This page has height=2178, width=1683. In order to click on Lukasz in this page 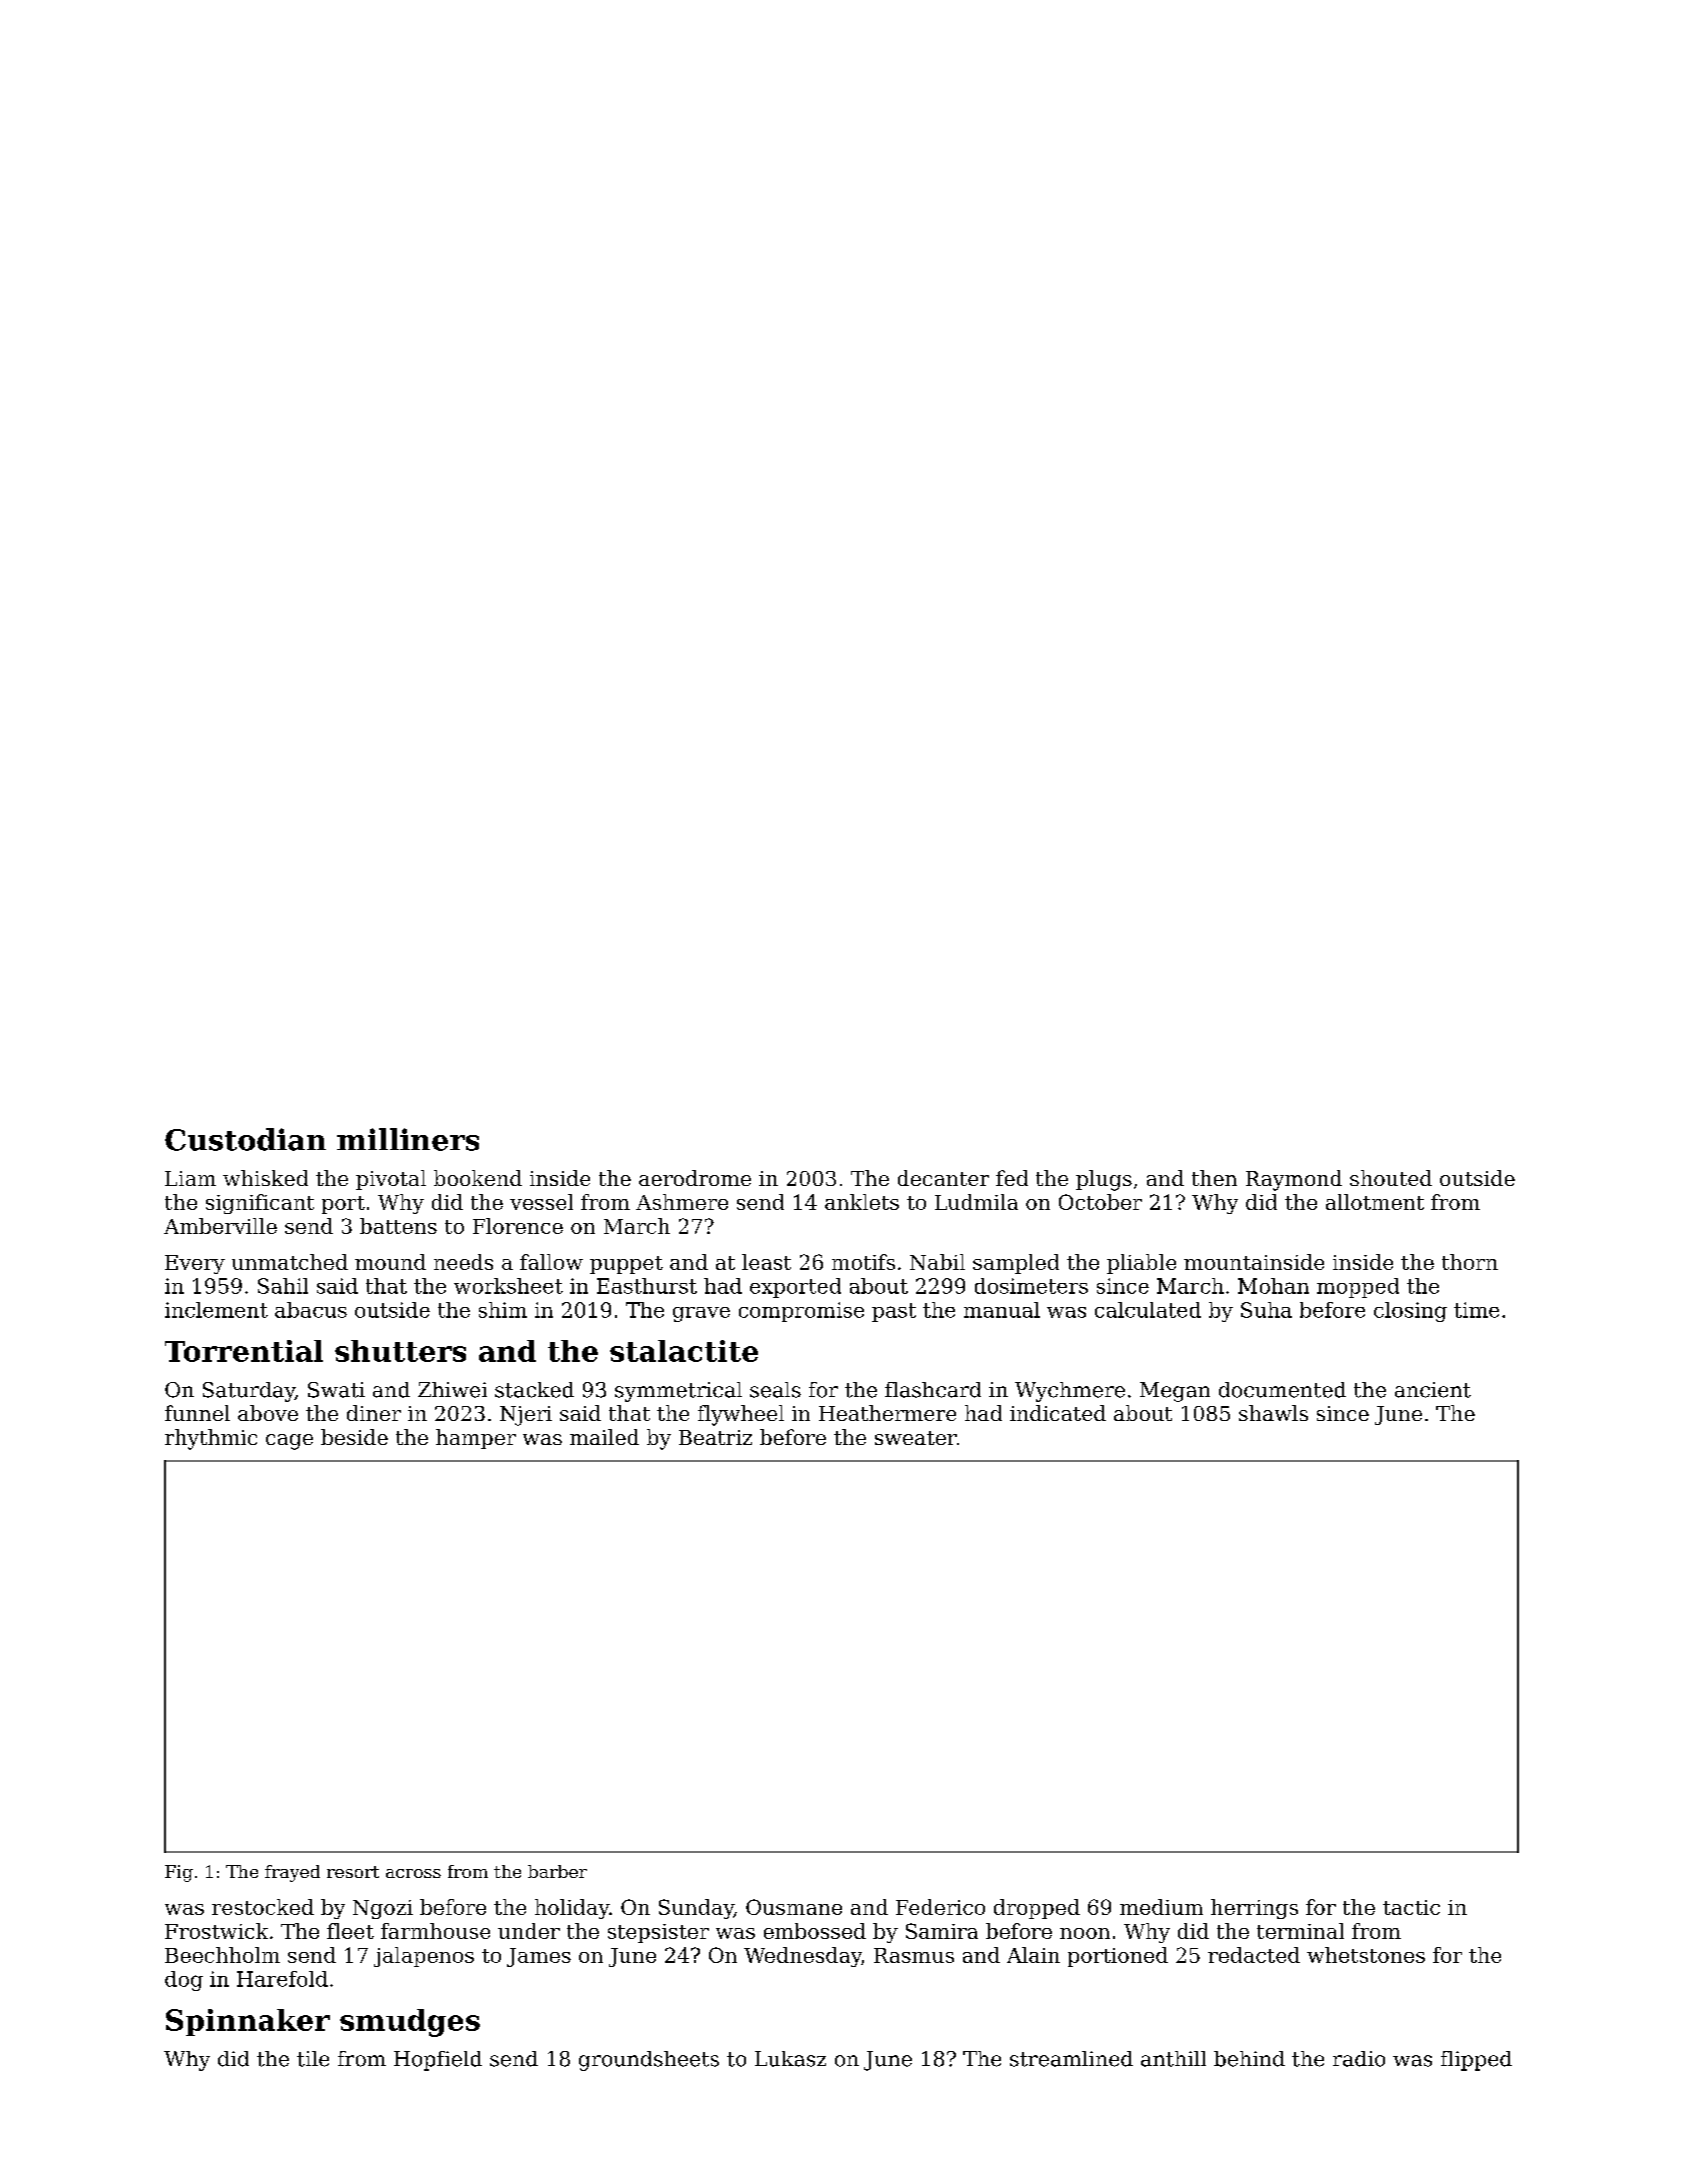, I will do `click(790, 2059)`.
